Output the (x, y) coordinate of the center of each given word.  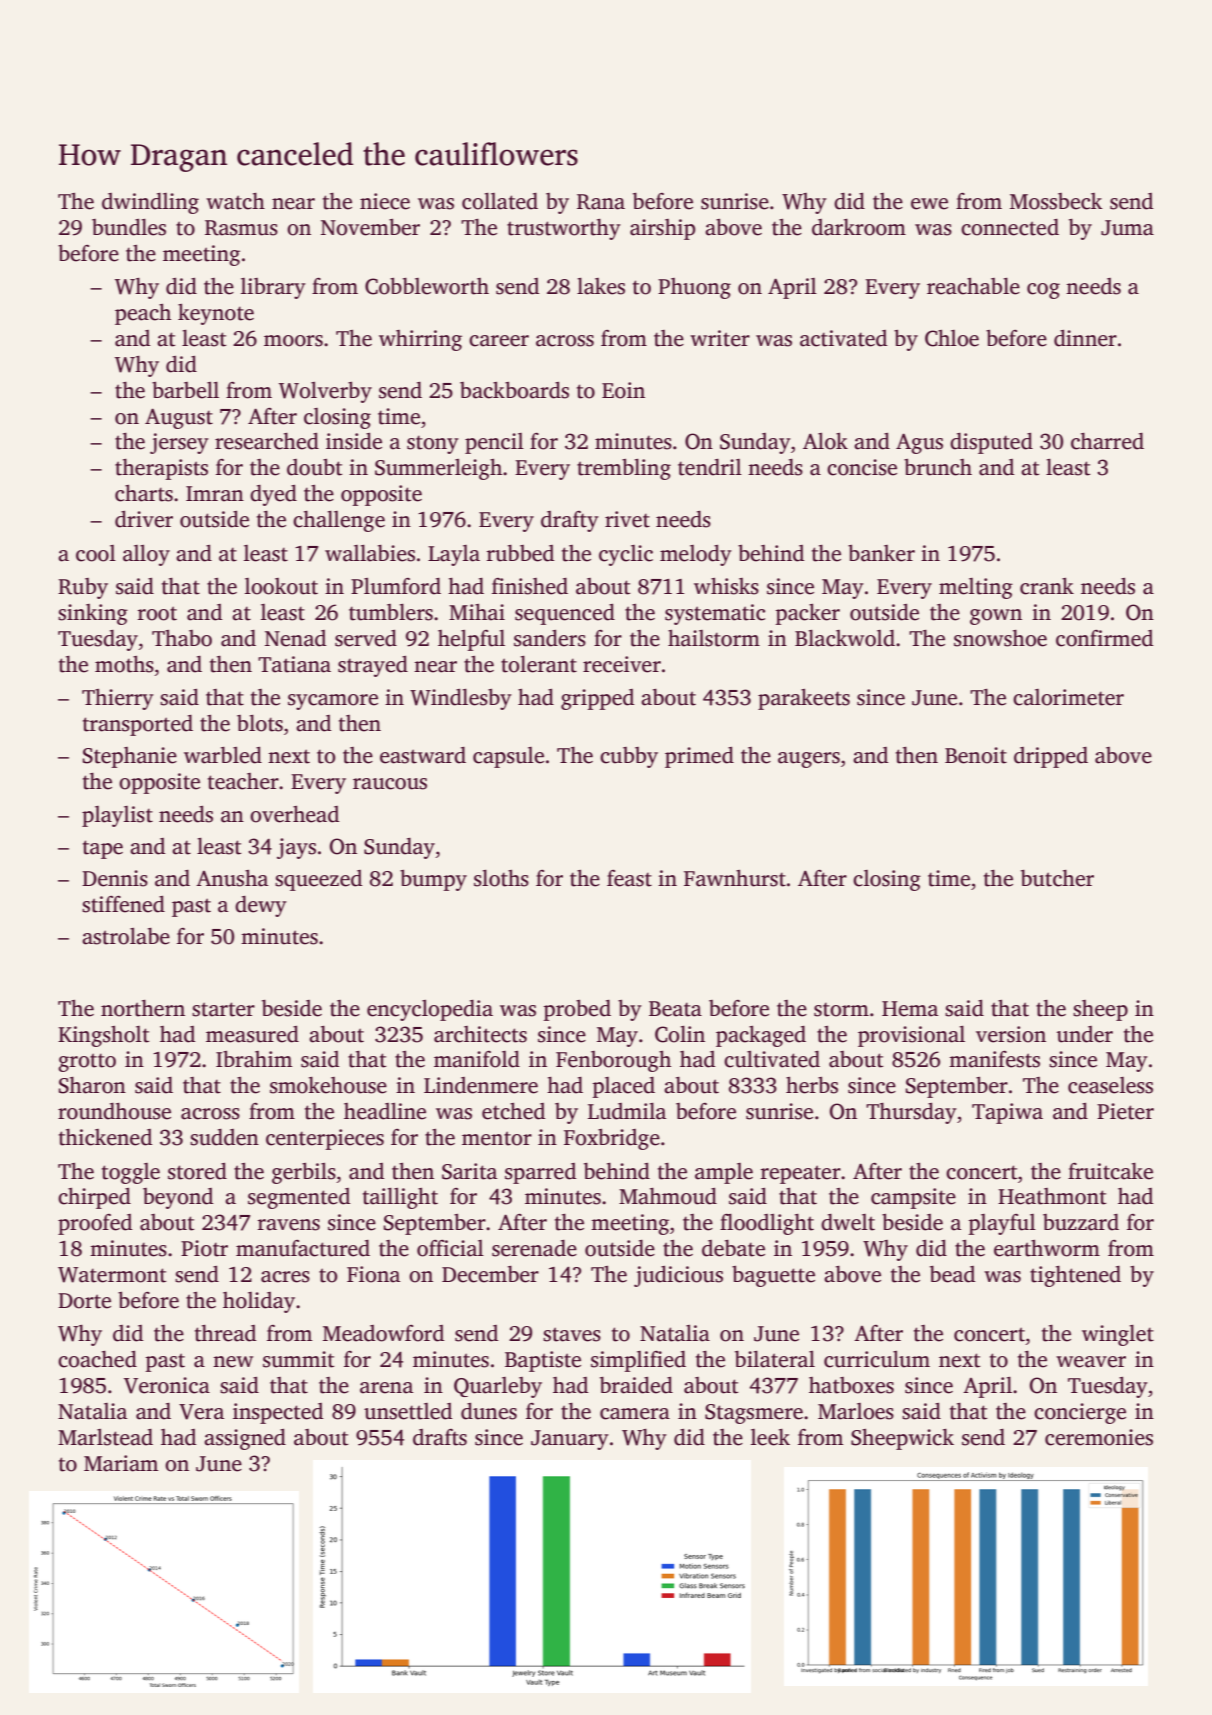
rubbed (520, 553)
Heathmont (1052, 1196)
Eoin (623, 390)
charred (1107, 441)
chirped (94, 1198)
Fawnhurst (735, 878)
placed (624, 1087)
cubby (629, 757)
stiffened (123, 904)
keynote (216, 314)
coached (97, 1359)
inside (354, 441)
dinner (1085, 338)
